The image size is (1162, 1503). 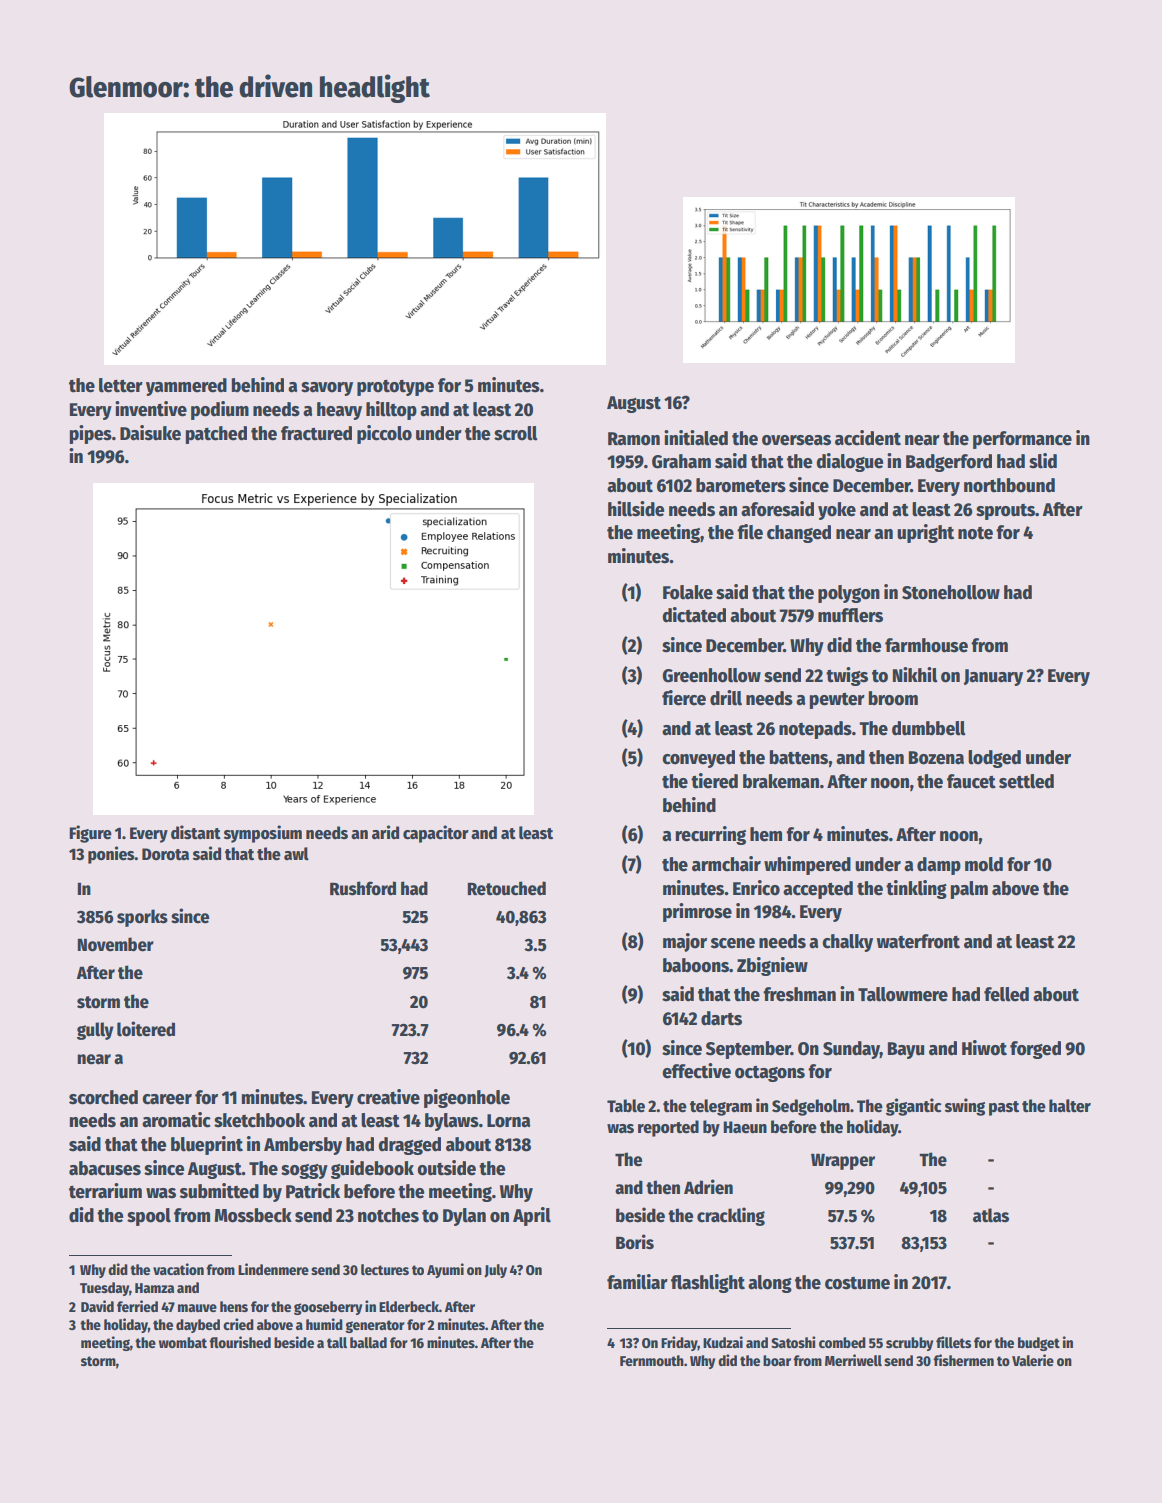 I want to click on Adrien, so click(x=708, y=1187).
